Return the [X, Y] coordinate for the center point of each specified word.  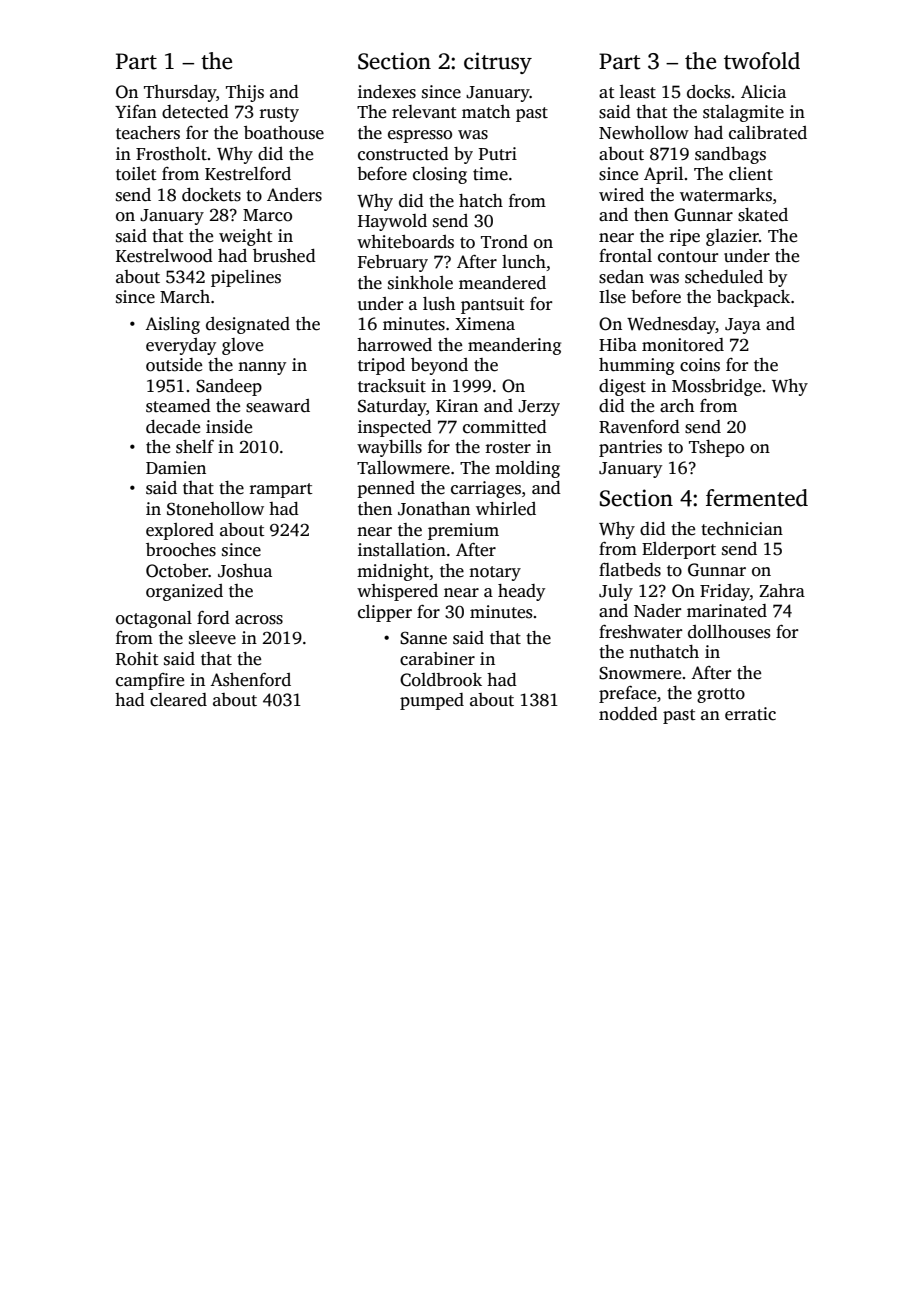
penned [386, 489]
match [486, 112]
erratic [750, 714]
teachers [148, 133]
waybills [389, 448]
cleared [178, 700]
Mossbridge [716, 387]
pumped [432, 701]
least [638, 92]
